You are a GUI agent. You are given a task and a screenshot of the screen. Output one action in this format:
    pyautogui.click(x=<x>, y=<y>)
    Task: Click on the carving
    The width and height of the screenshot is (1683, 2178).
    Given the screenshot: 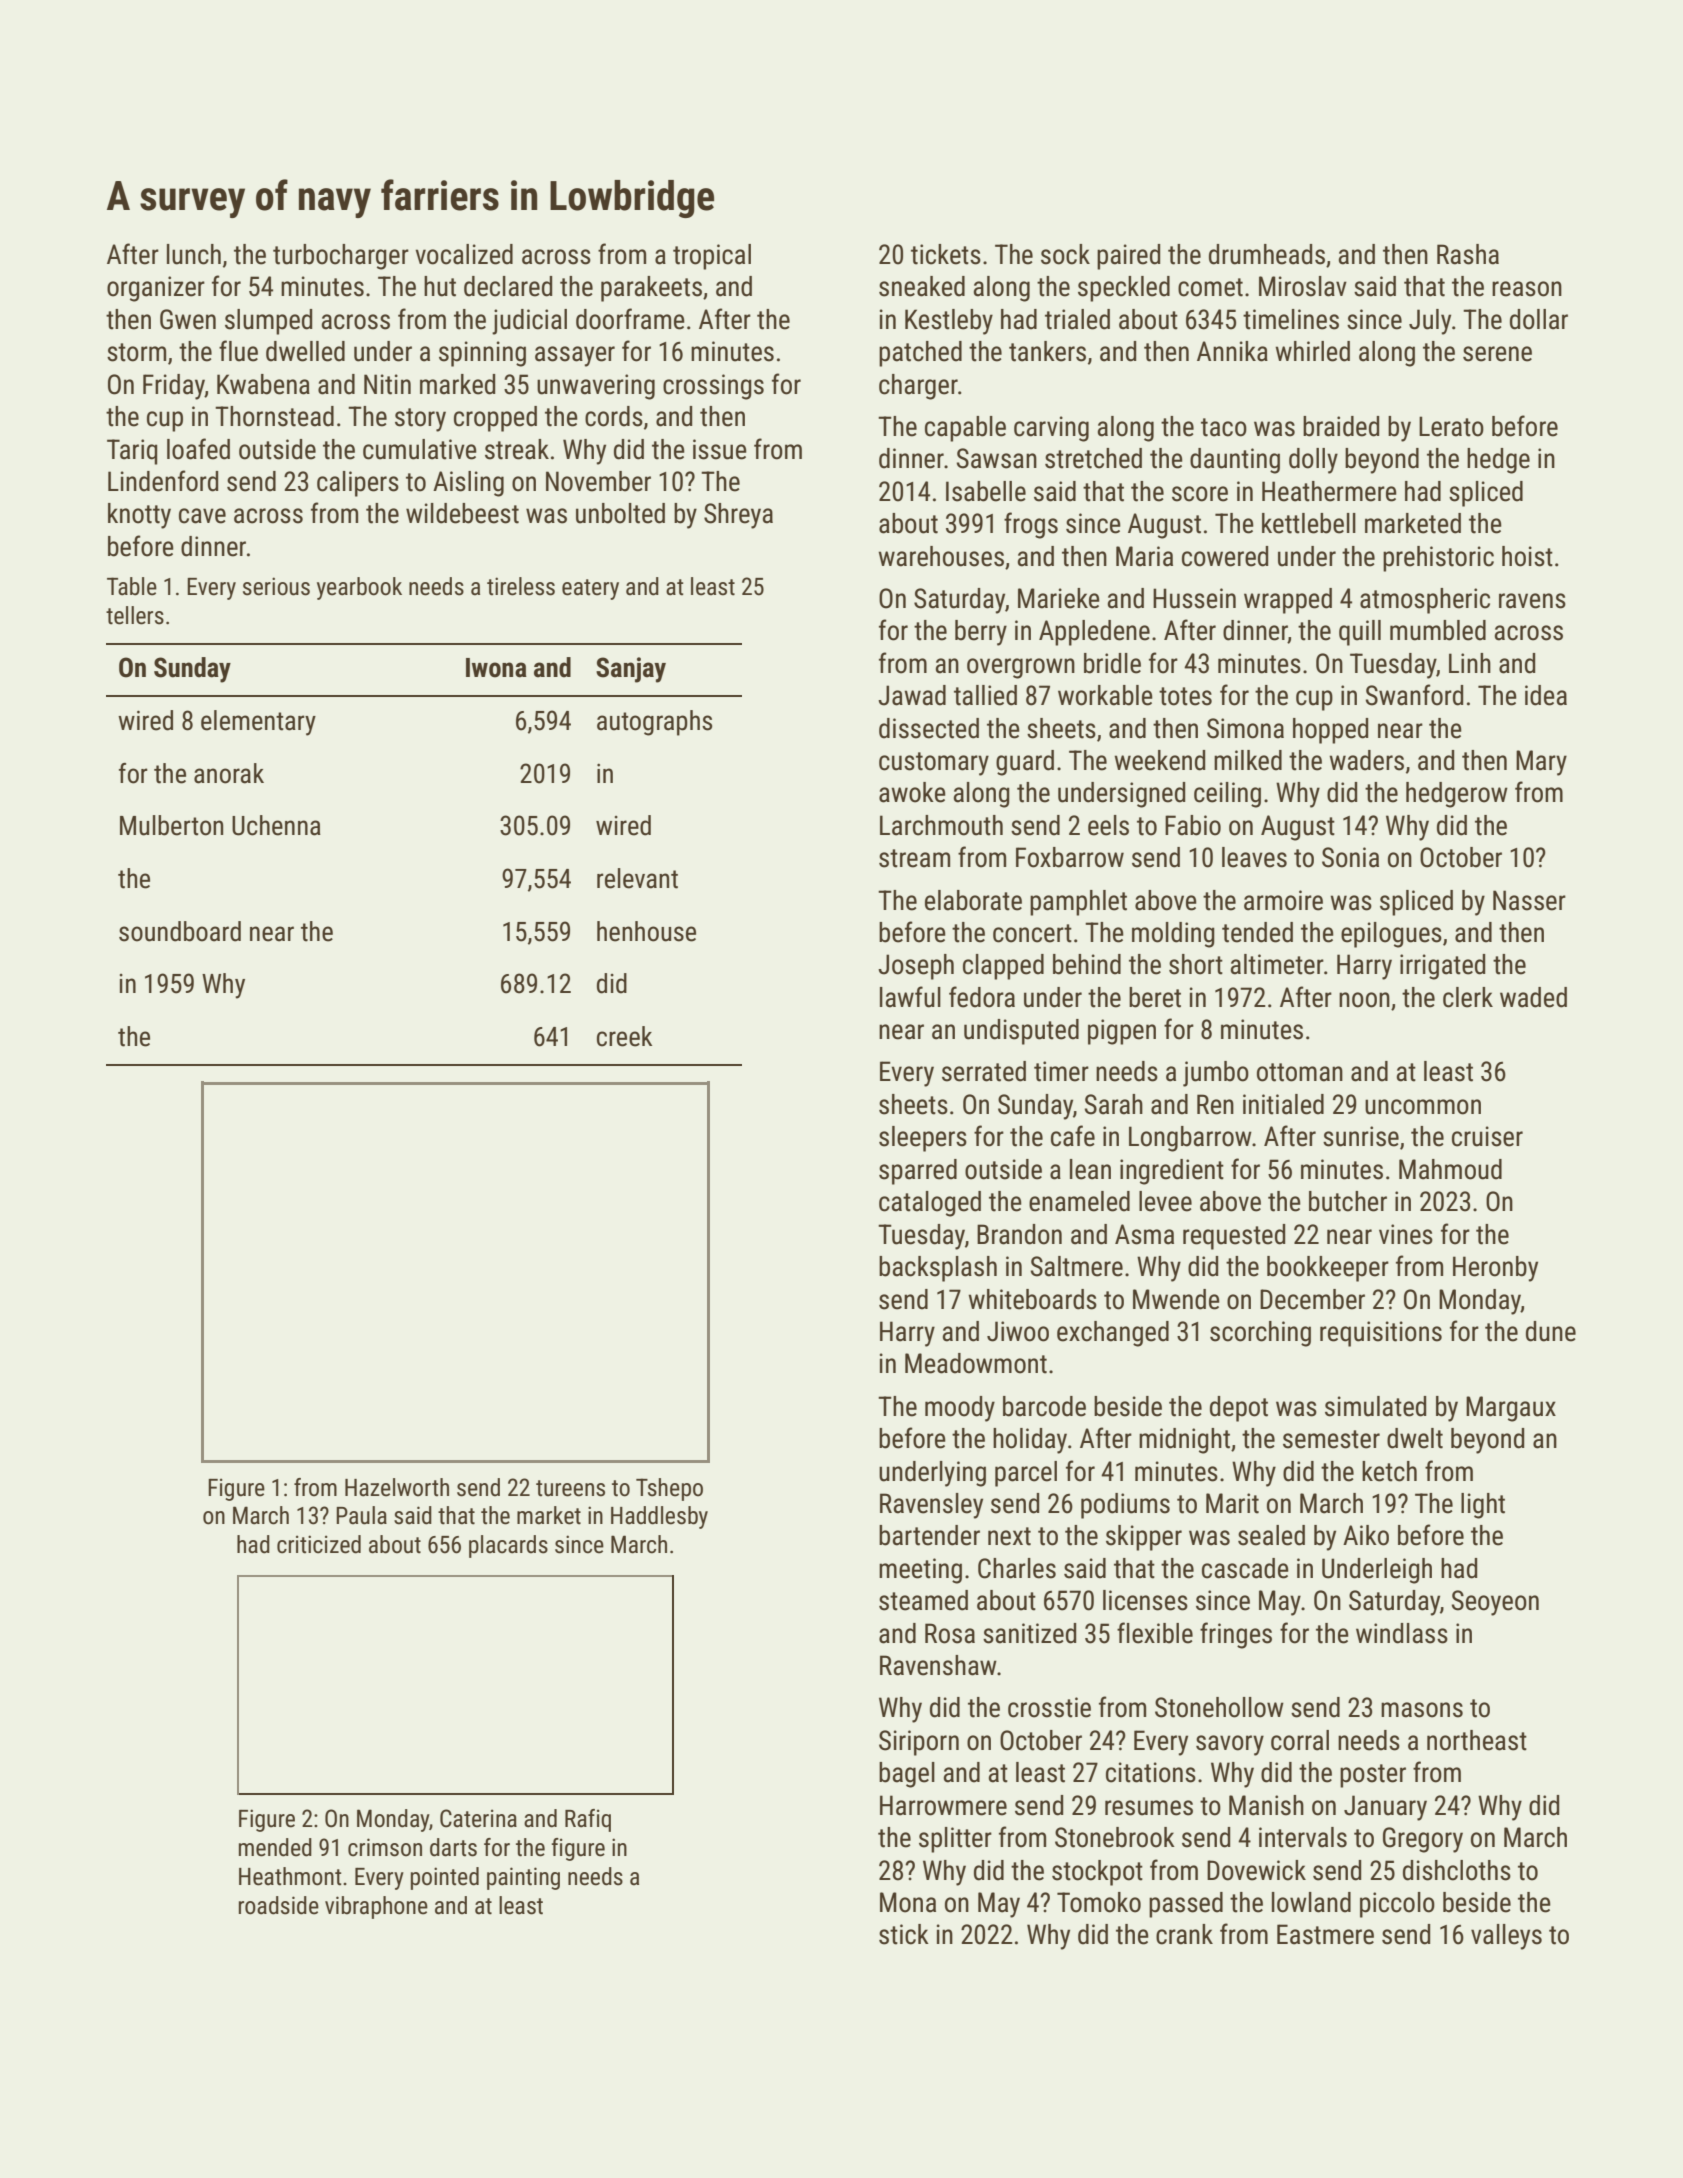 What is the action you would take?
    pyautogui.click(x=1051, y=429)
